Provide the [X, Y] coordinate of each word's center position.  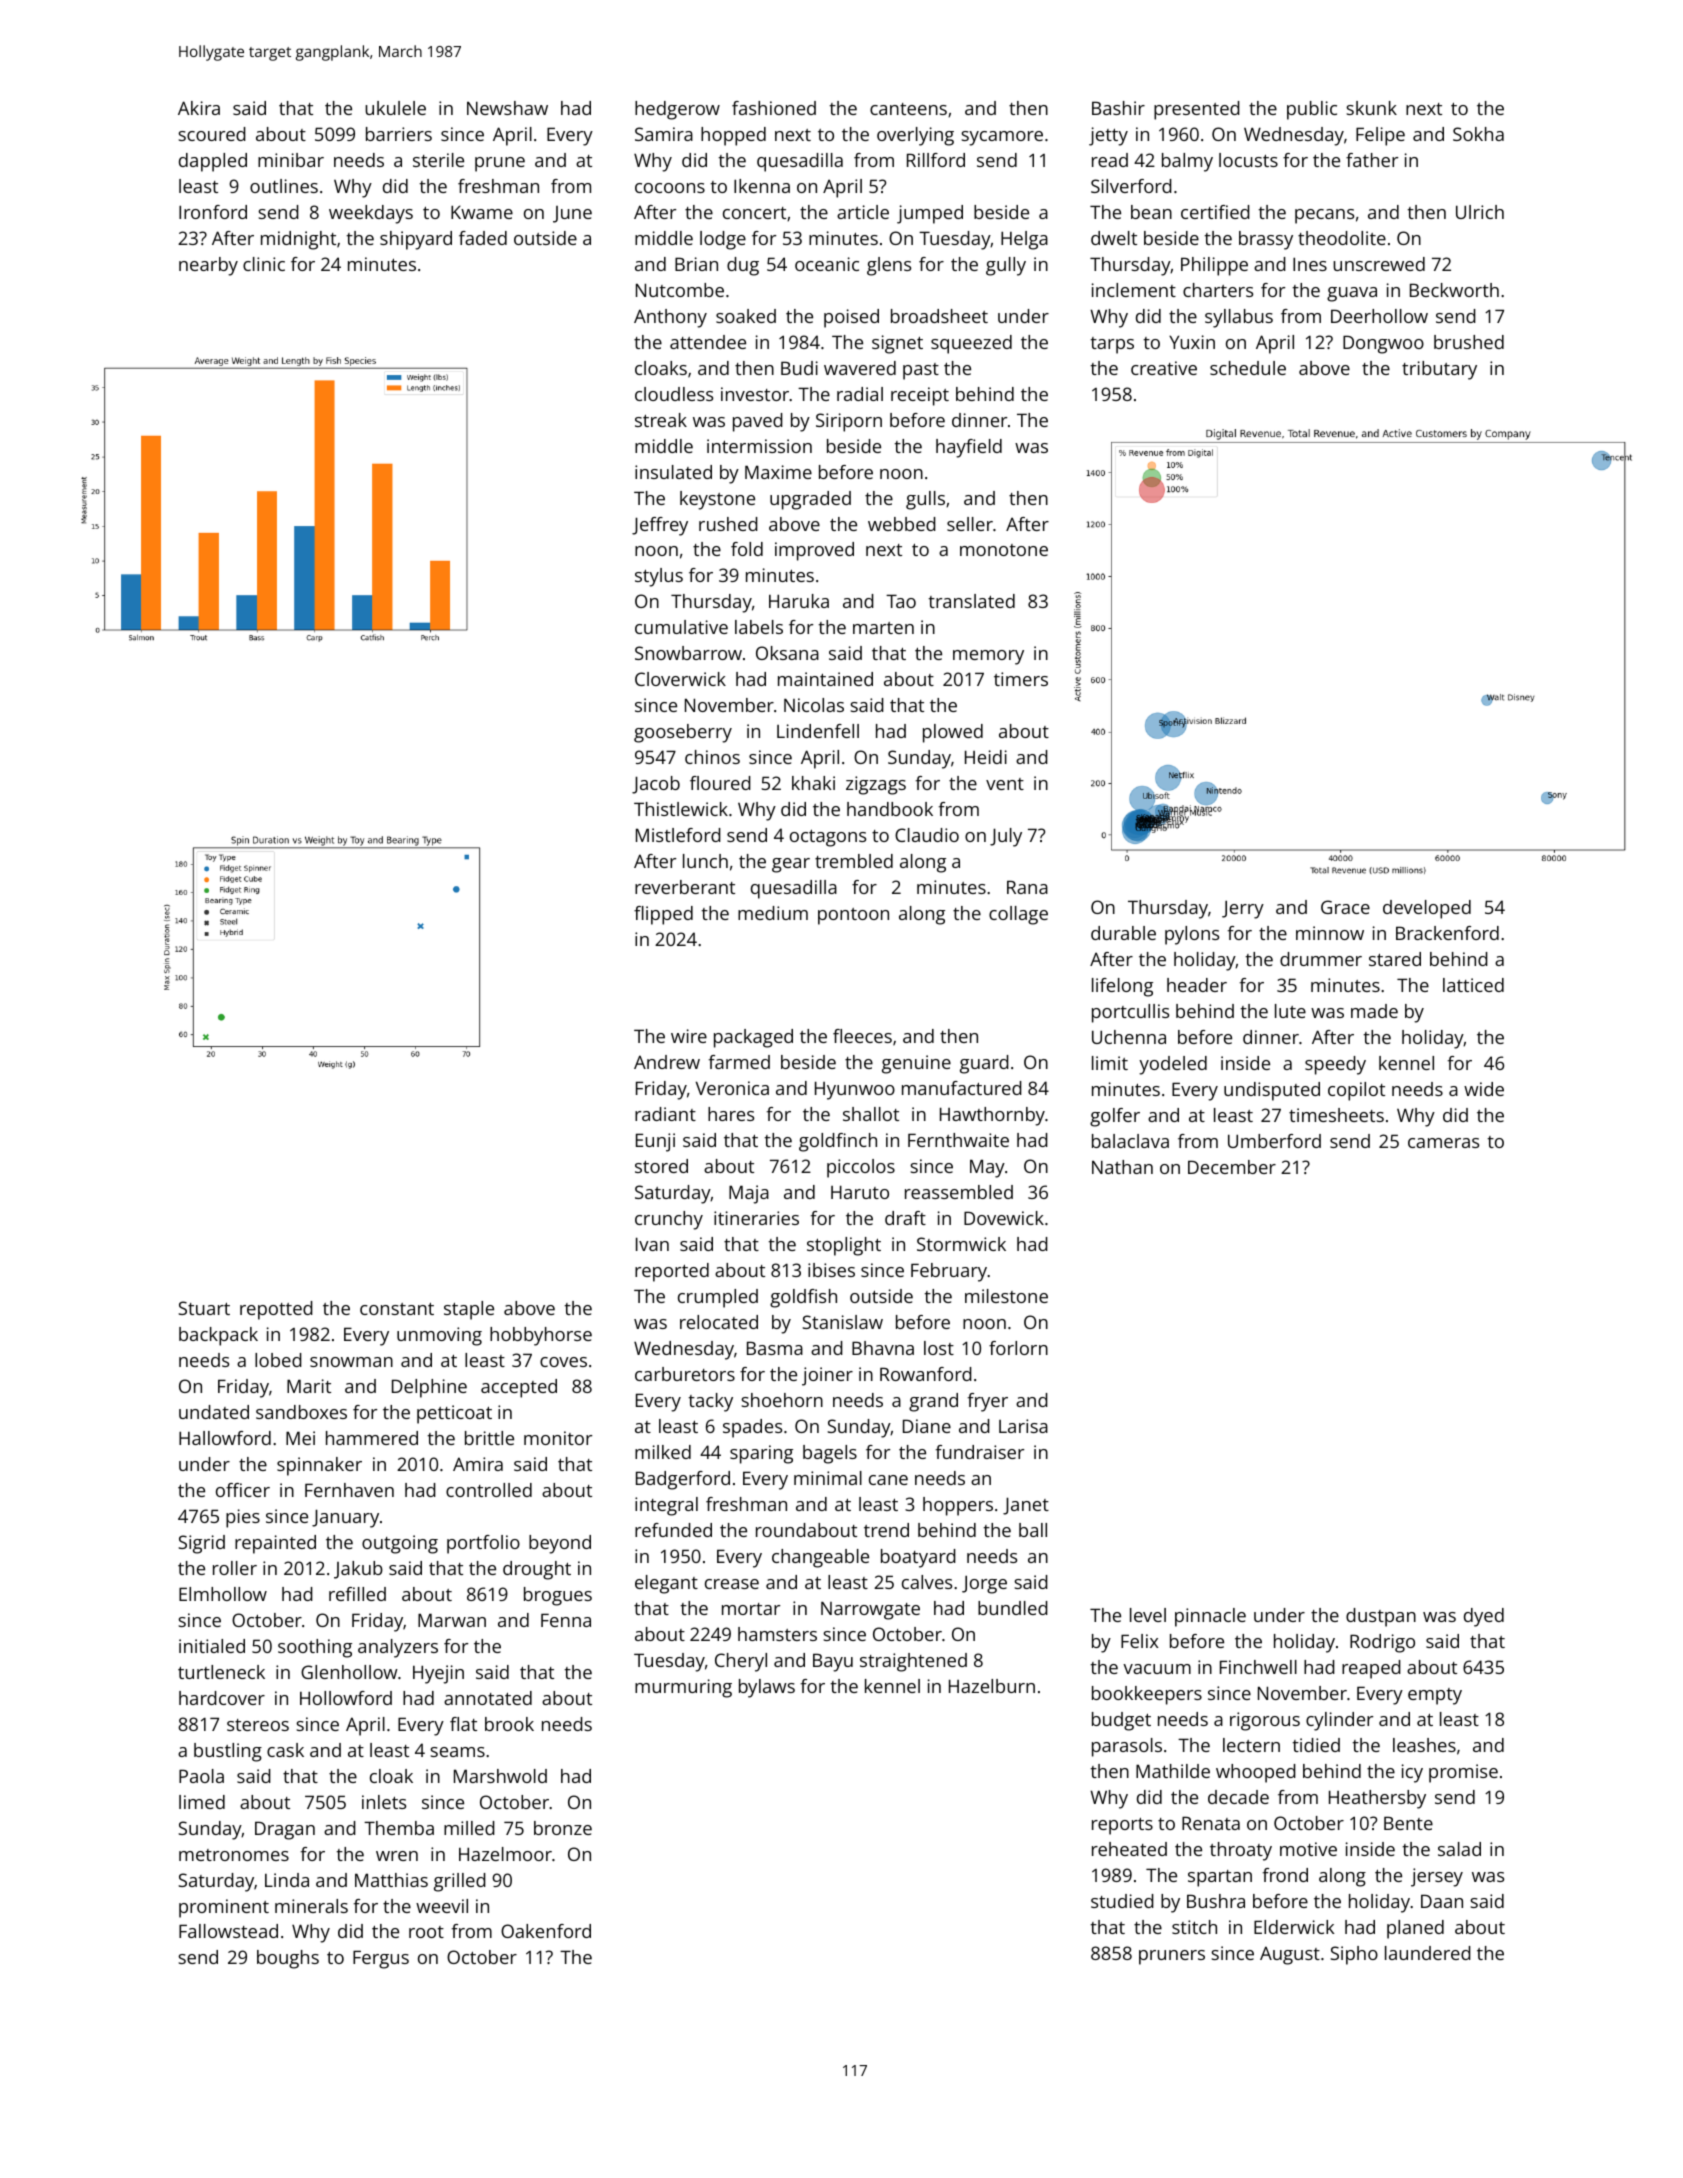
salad [1459, 1849]
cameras [1443, 1143]
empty [1435, 1696]
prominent [224, 1908]
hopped [733, 136]
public [1312, 110]
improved [814, 551]
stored [661, 1166]
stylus [659, 577]
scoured [212, 134]
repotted [276, 1310]
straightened [913, 1662]
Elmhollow [223, 1594]
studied [1122, 1901]
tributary [1439, 370]
